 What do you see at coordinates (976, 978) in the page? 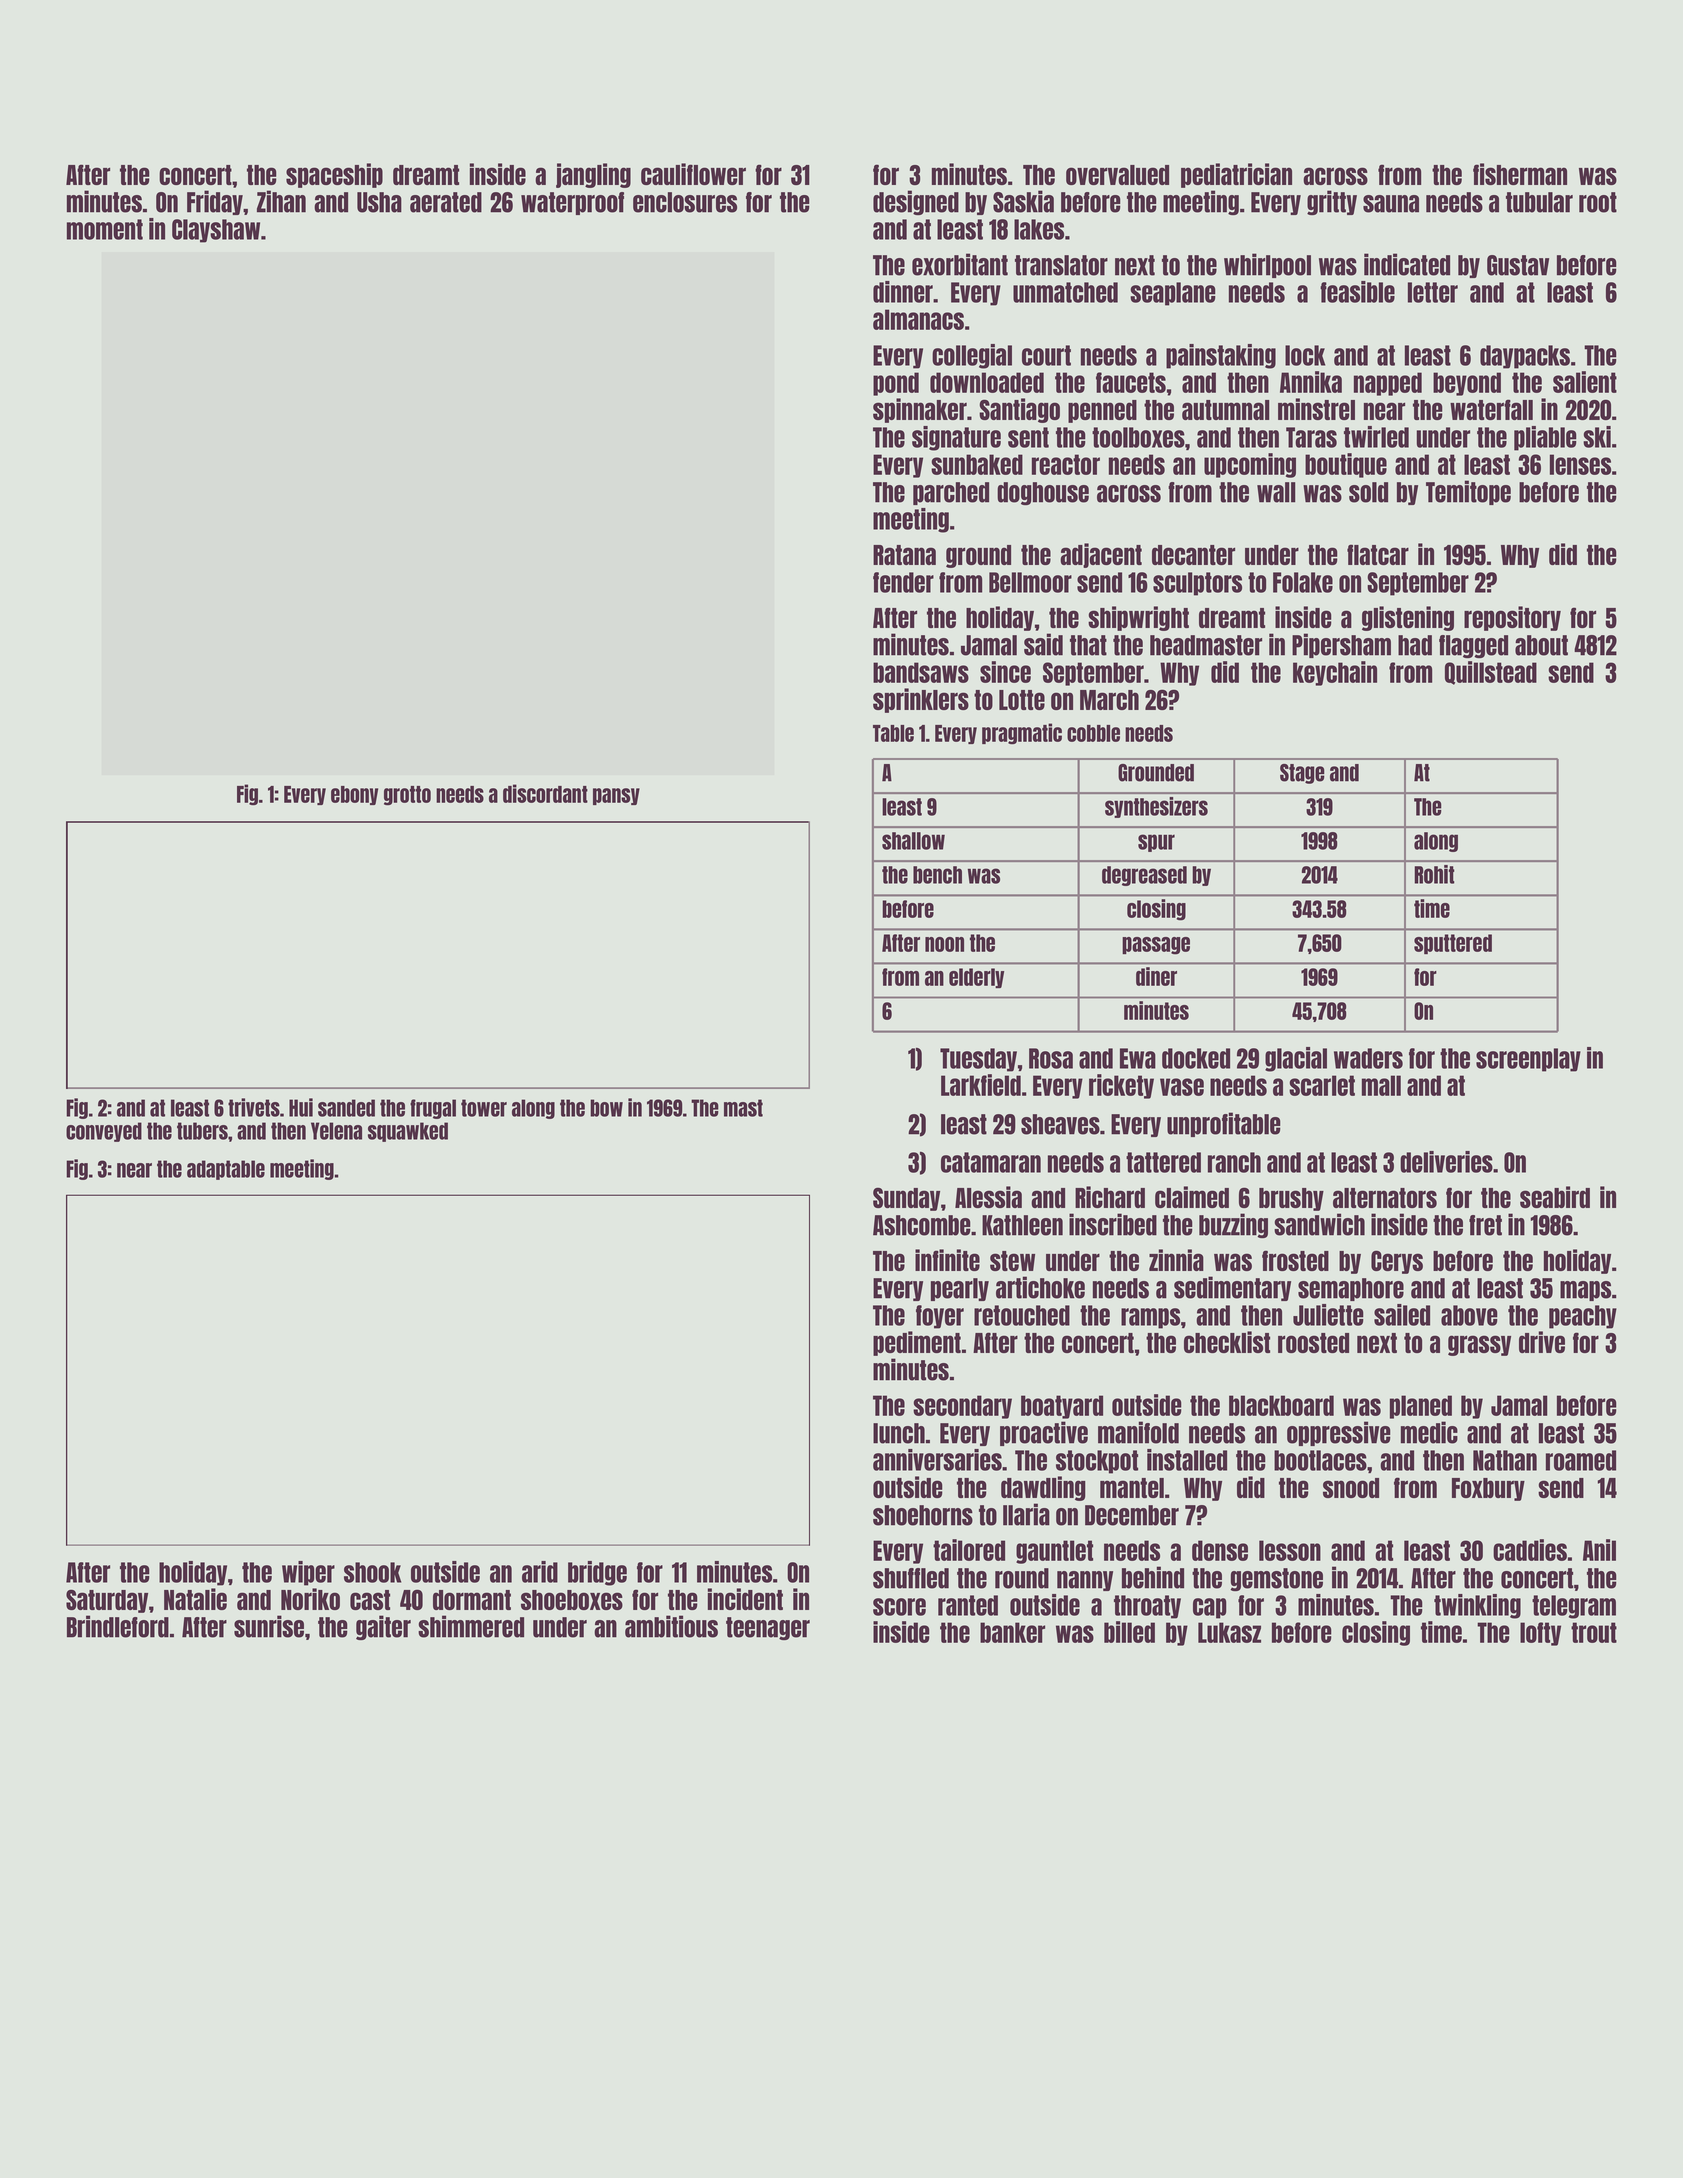
I see `elderly` at bounding box center [976, 978].
